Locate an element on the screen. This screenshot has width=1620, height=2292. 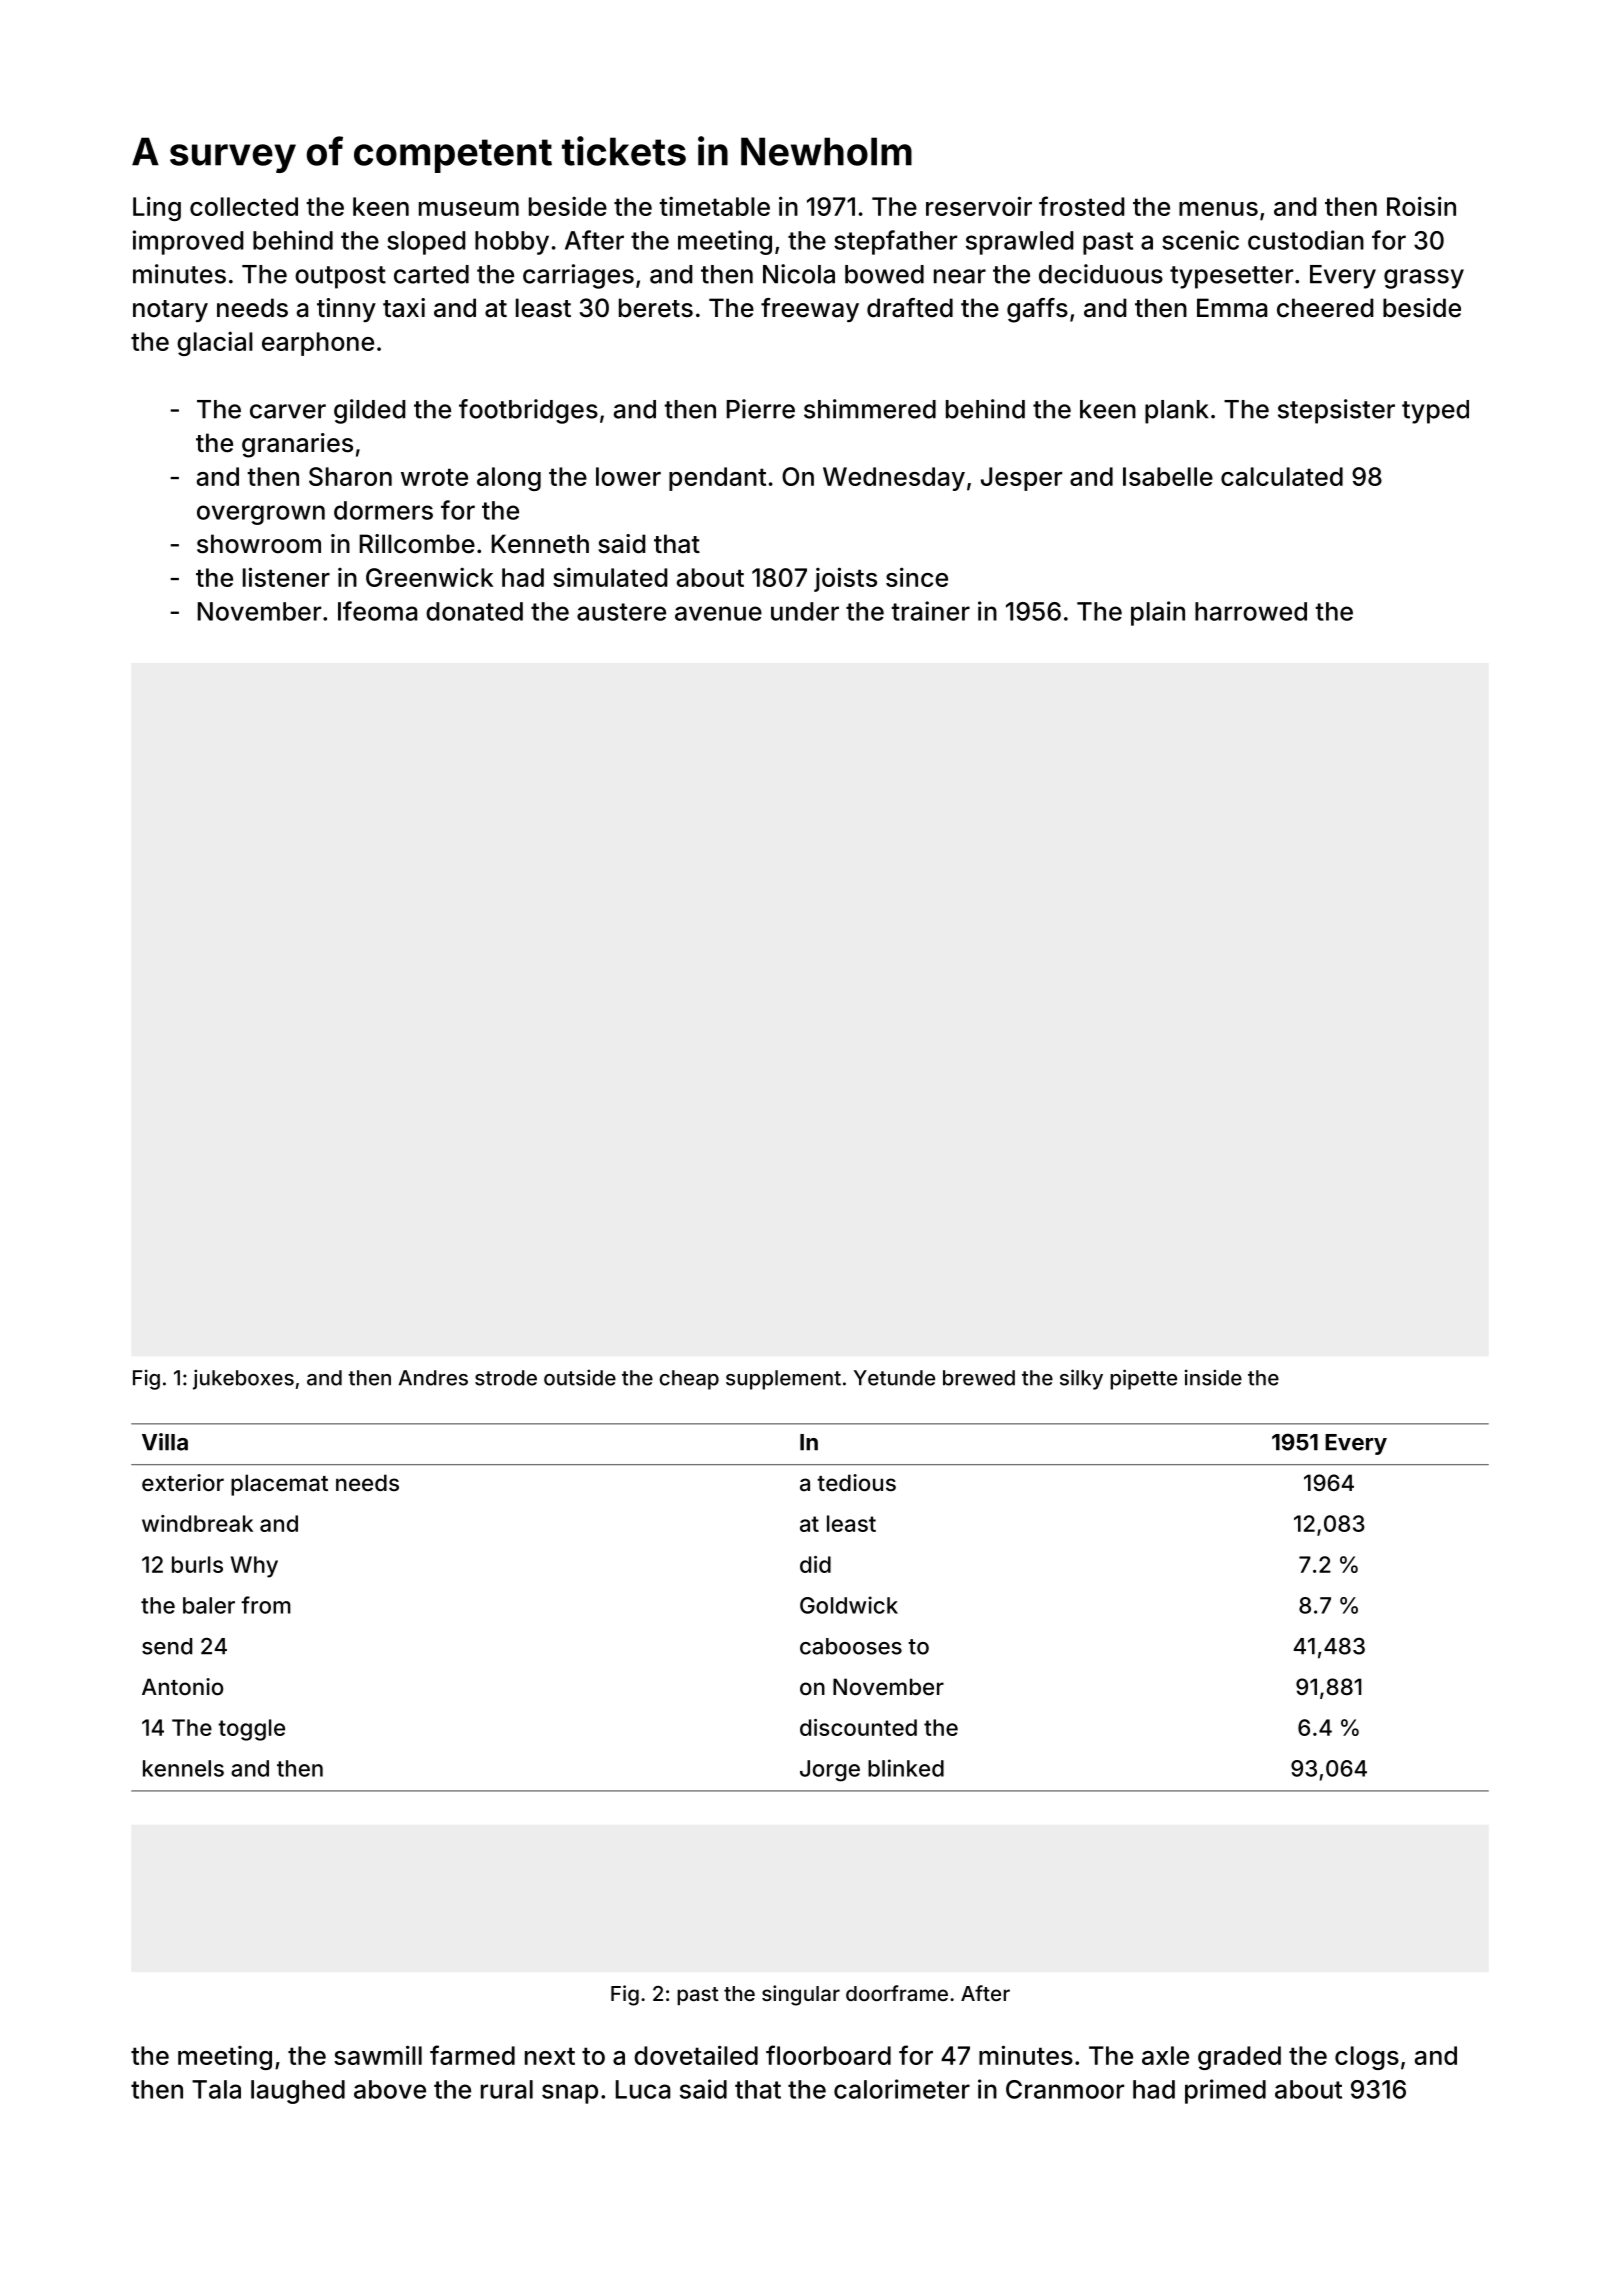
jukeboxes is located at coordinates (243, 1379).
